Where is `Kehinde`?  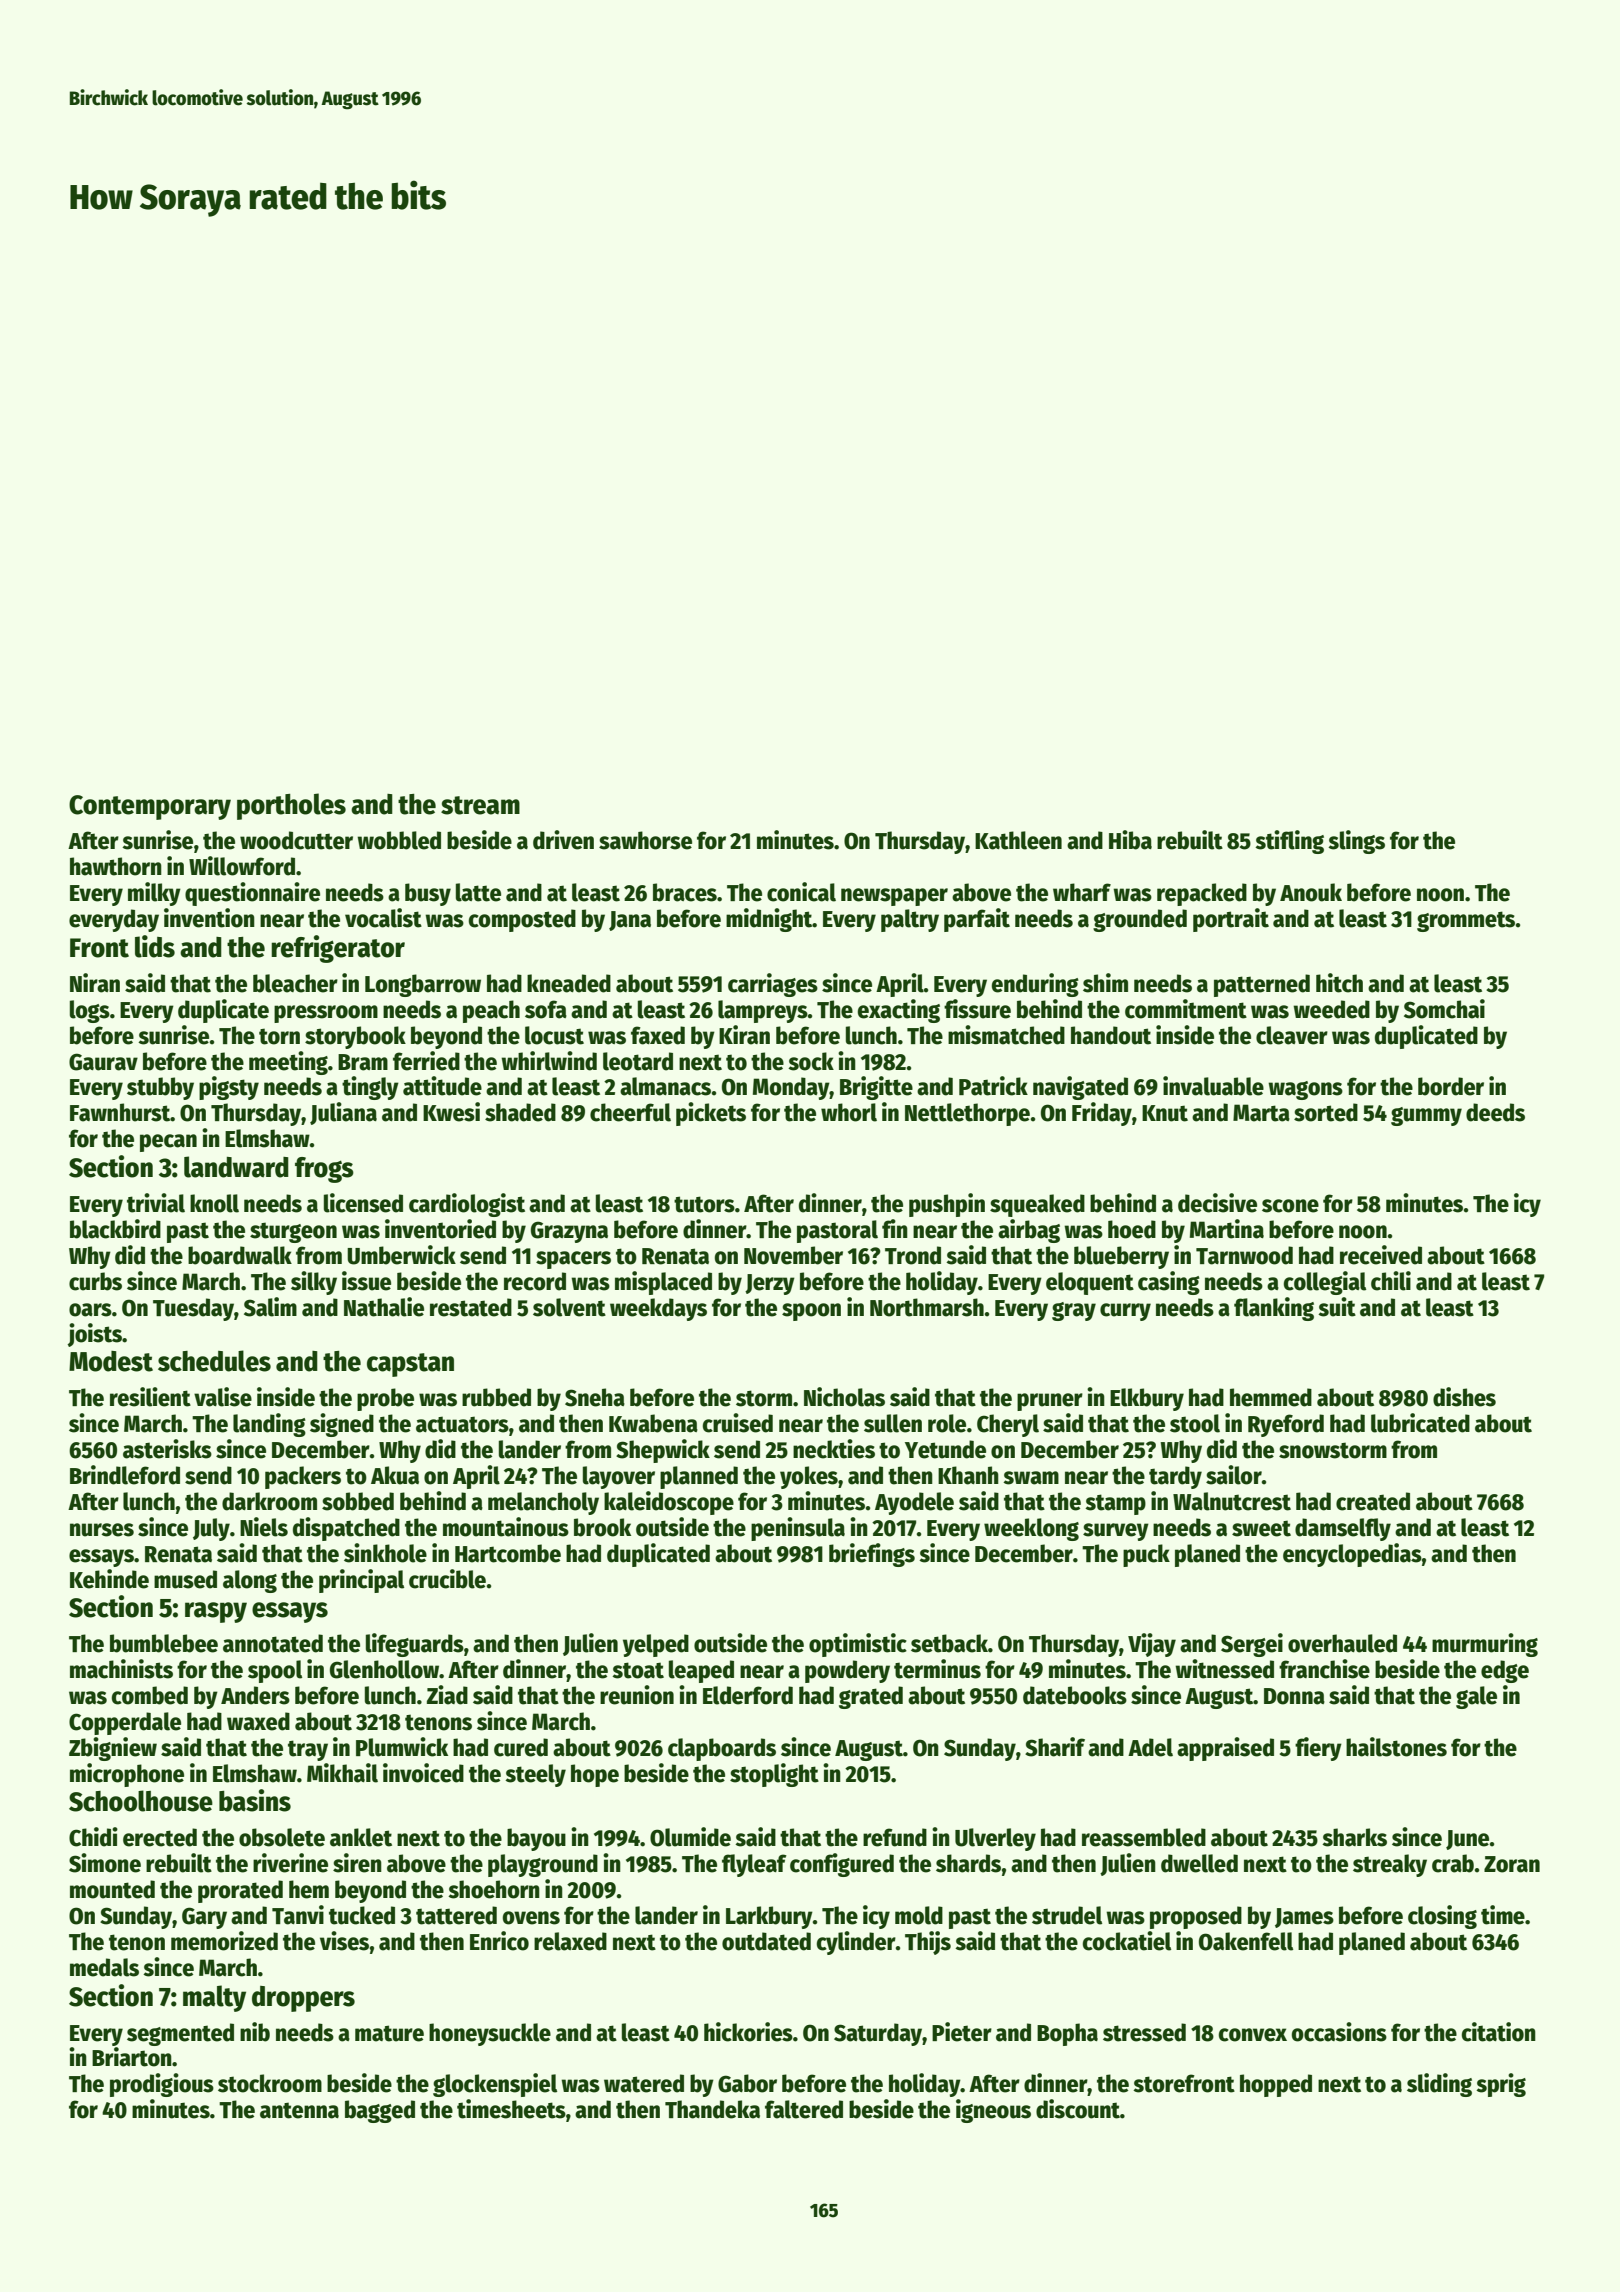 Kehinde is located at coordinates (109, 1579).
